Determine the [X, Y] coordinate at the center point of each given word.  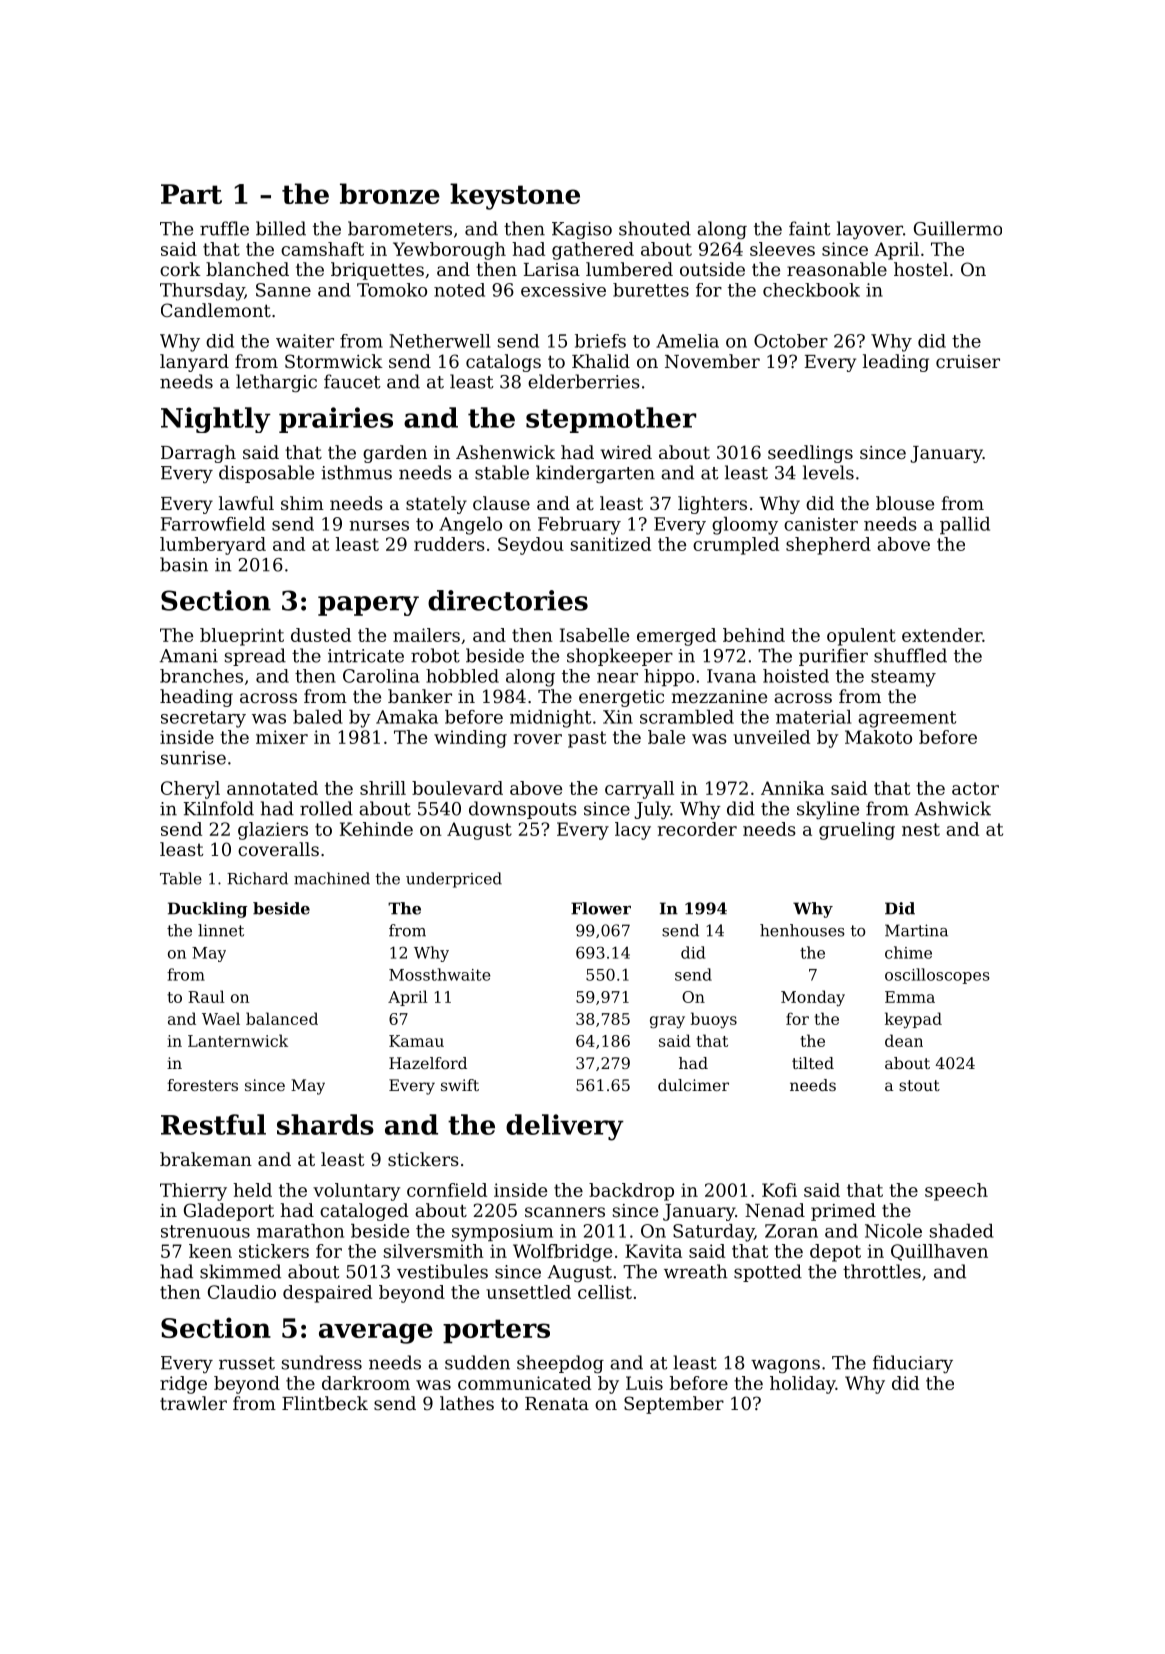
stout [919, 1085]
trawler [193, 1403]
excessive [563, 290]
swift [460, 1085]
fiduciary [913, 1364]
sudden [477, 1362]
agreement [907, 719]
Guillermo [958, 228]
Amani [189, 656]
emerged [676, 637]
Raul [206, 996]
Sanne [283, 290]
